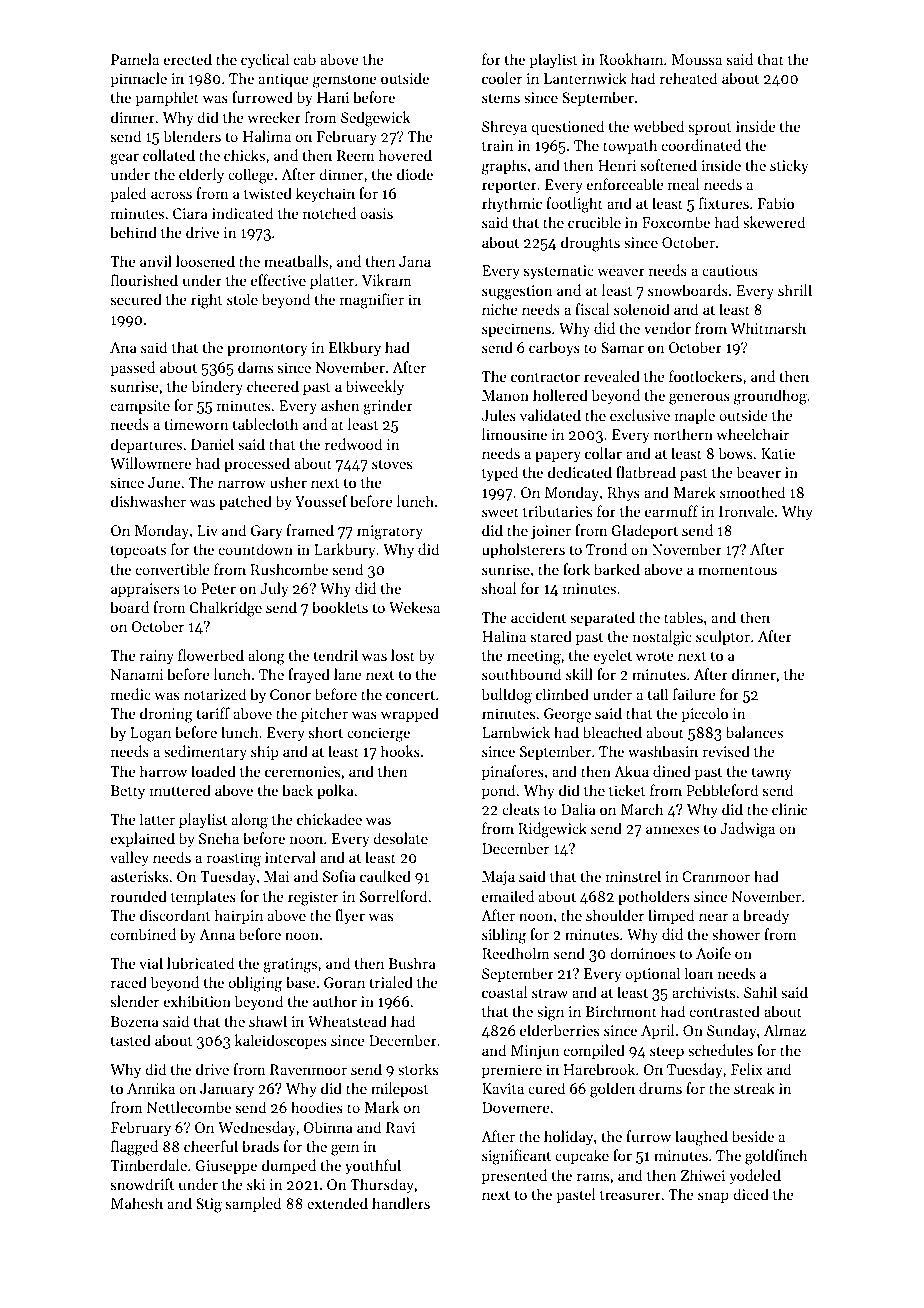 Image resolution: width=924 pixels, height=1308 pixels. I want to click on cooler, so click(502, 78).
